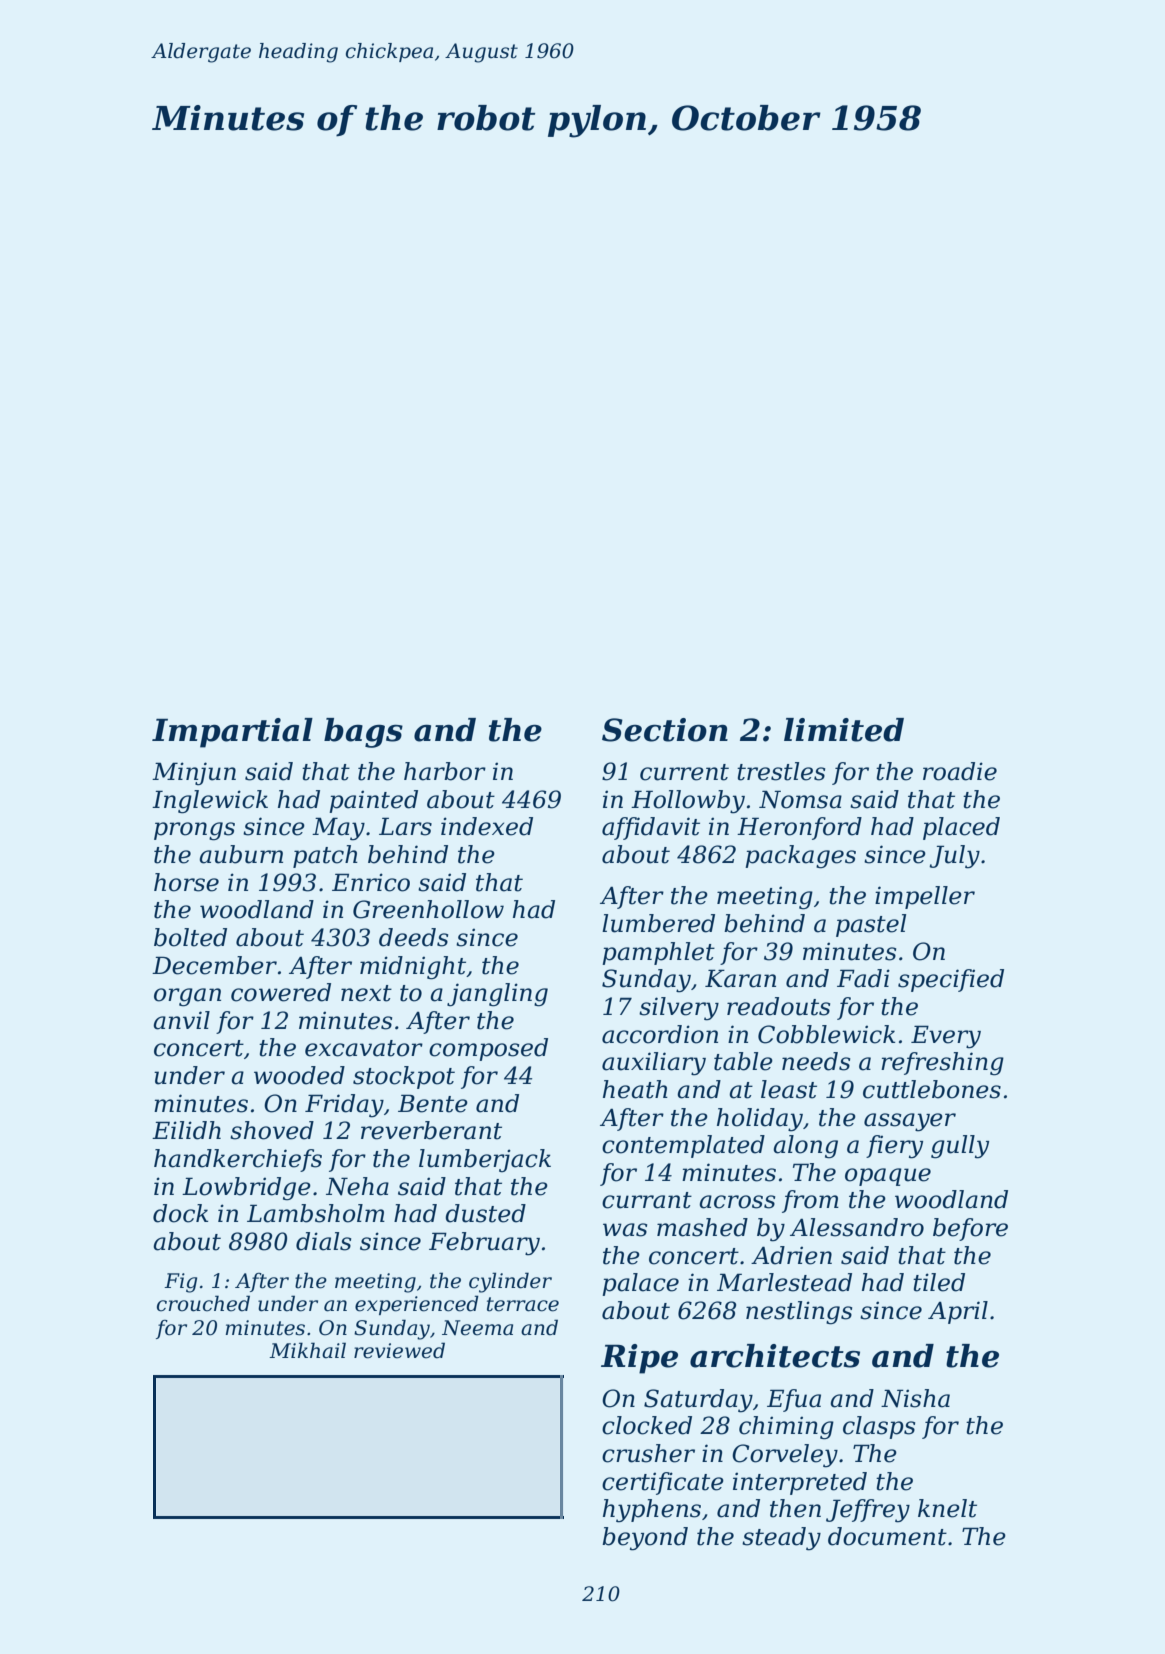  What do you see at coordinates (794, 1400) in the image?
I see `Efua` at bounding box center [794, 1400].
